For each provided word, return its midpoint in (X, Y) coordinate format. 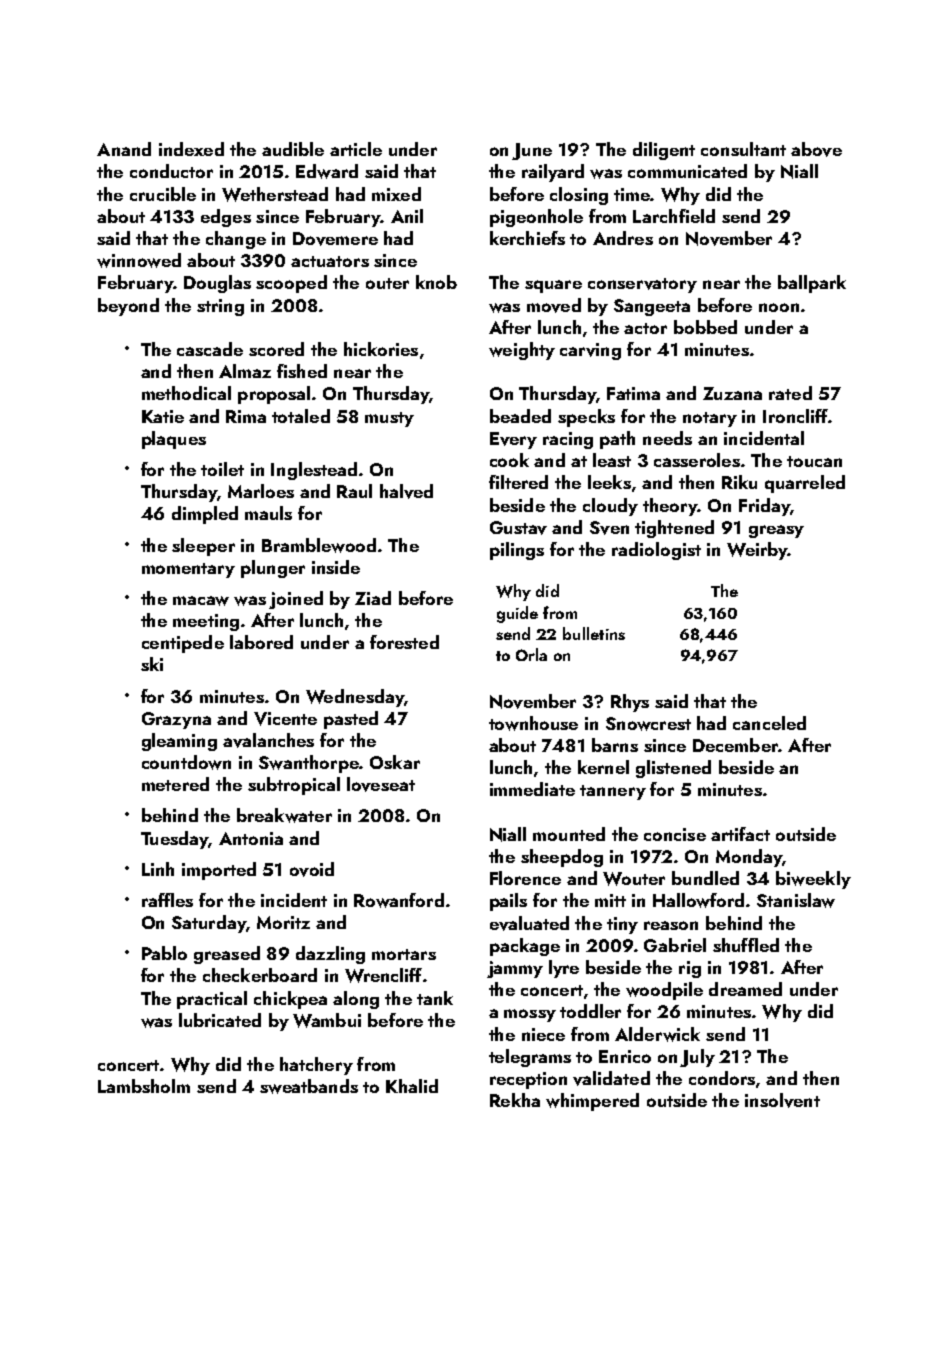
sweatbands (309, 1086)
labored (261, 642)
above (816, 149)
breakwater (284, 815)
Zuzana (732, 393)
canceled (769, 723)
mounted (569, 834)
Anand (124, 149)
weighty (522, 351)
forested (404, 642)
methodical (186, 393)
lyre (564, 969)
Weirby (757, 551)
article (356, 149)
